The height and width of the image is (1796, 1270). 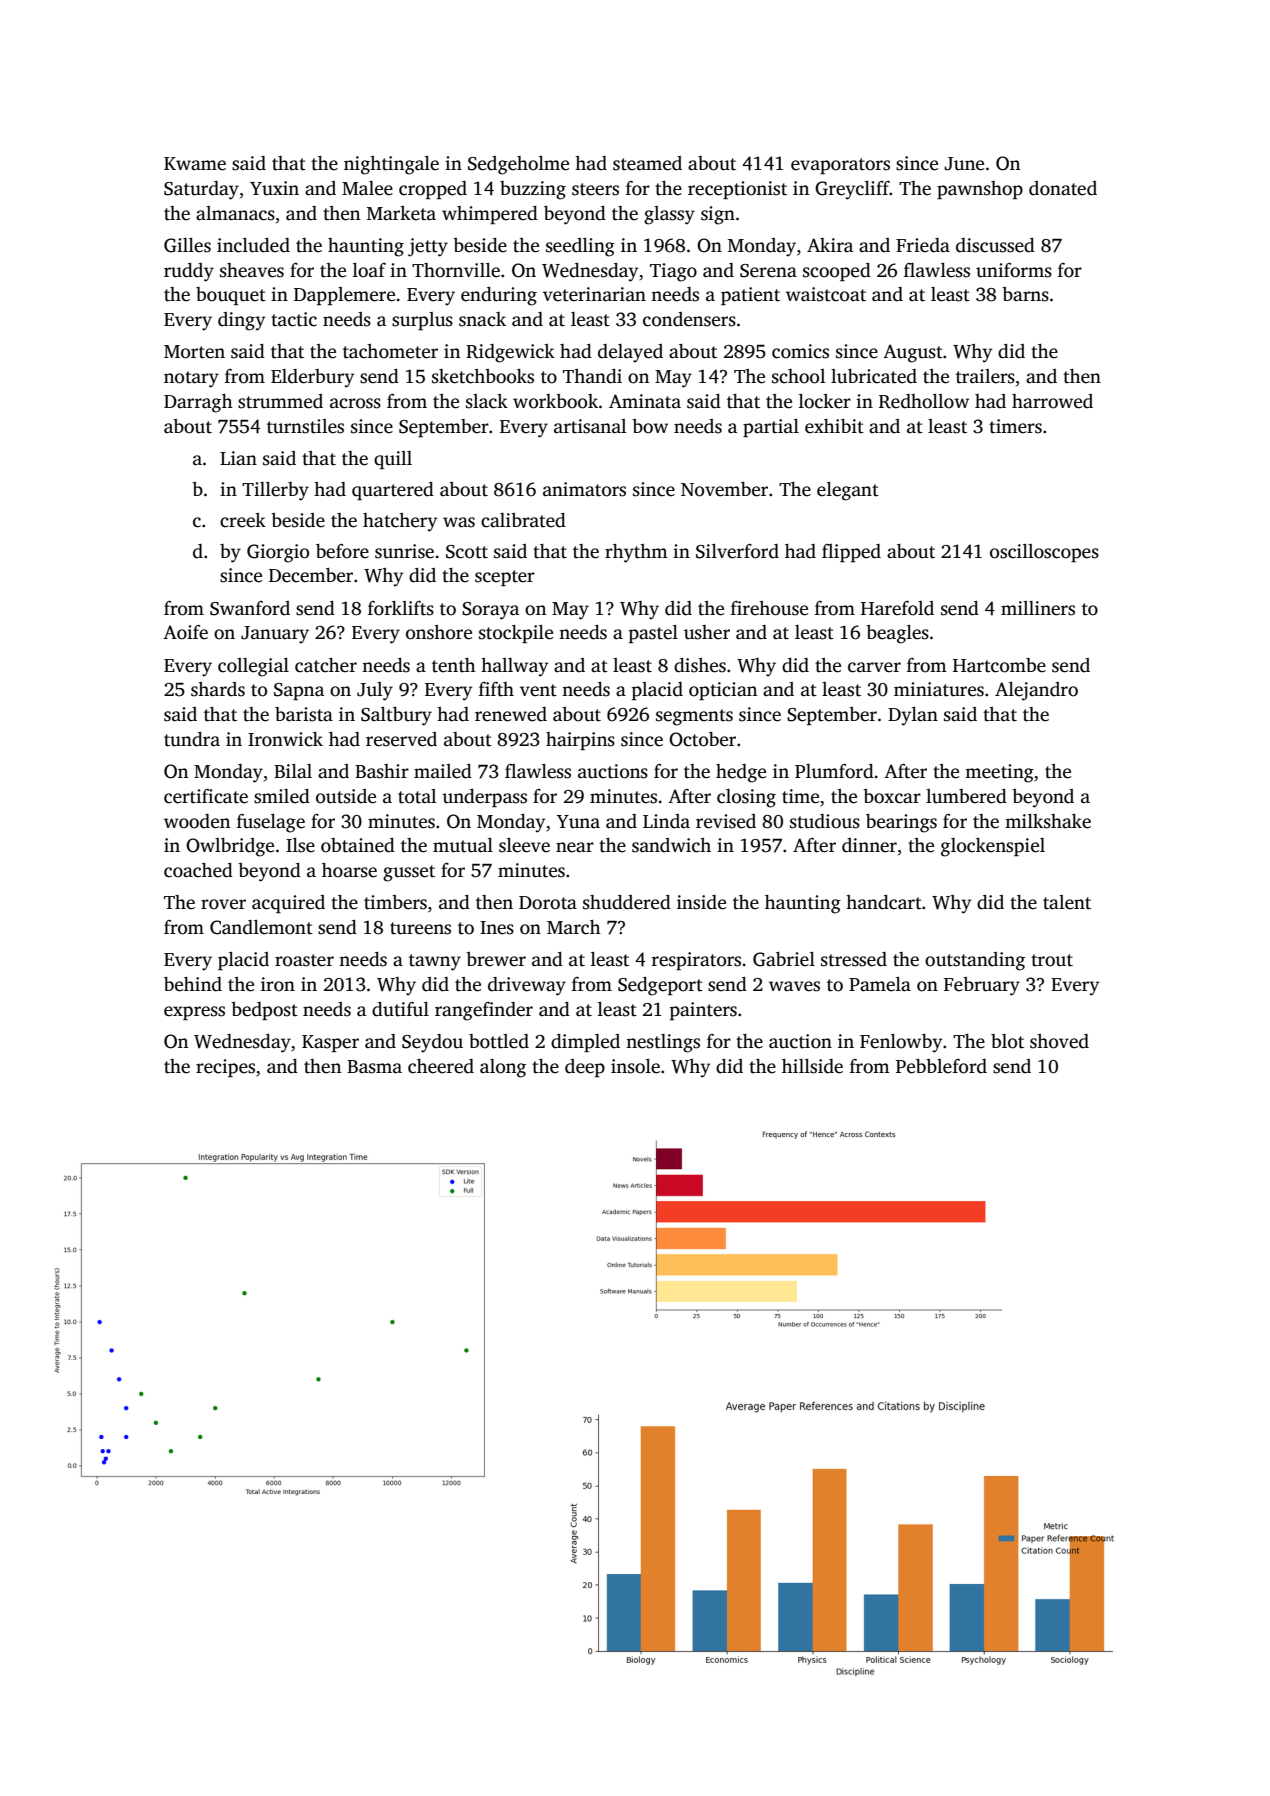 What do you see at coordinates (1048, 821) in the image?
I see `milkshake` at bounding box center [1048, 821].
